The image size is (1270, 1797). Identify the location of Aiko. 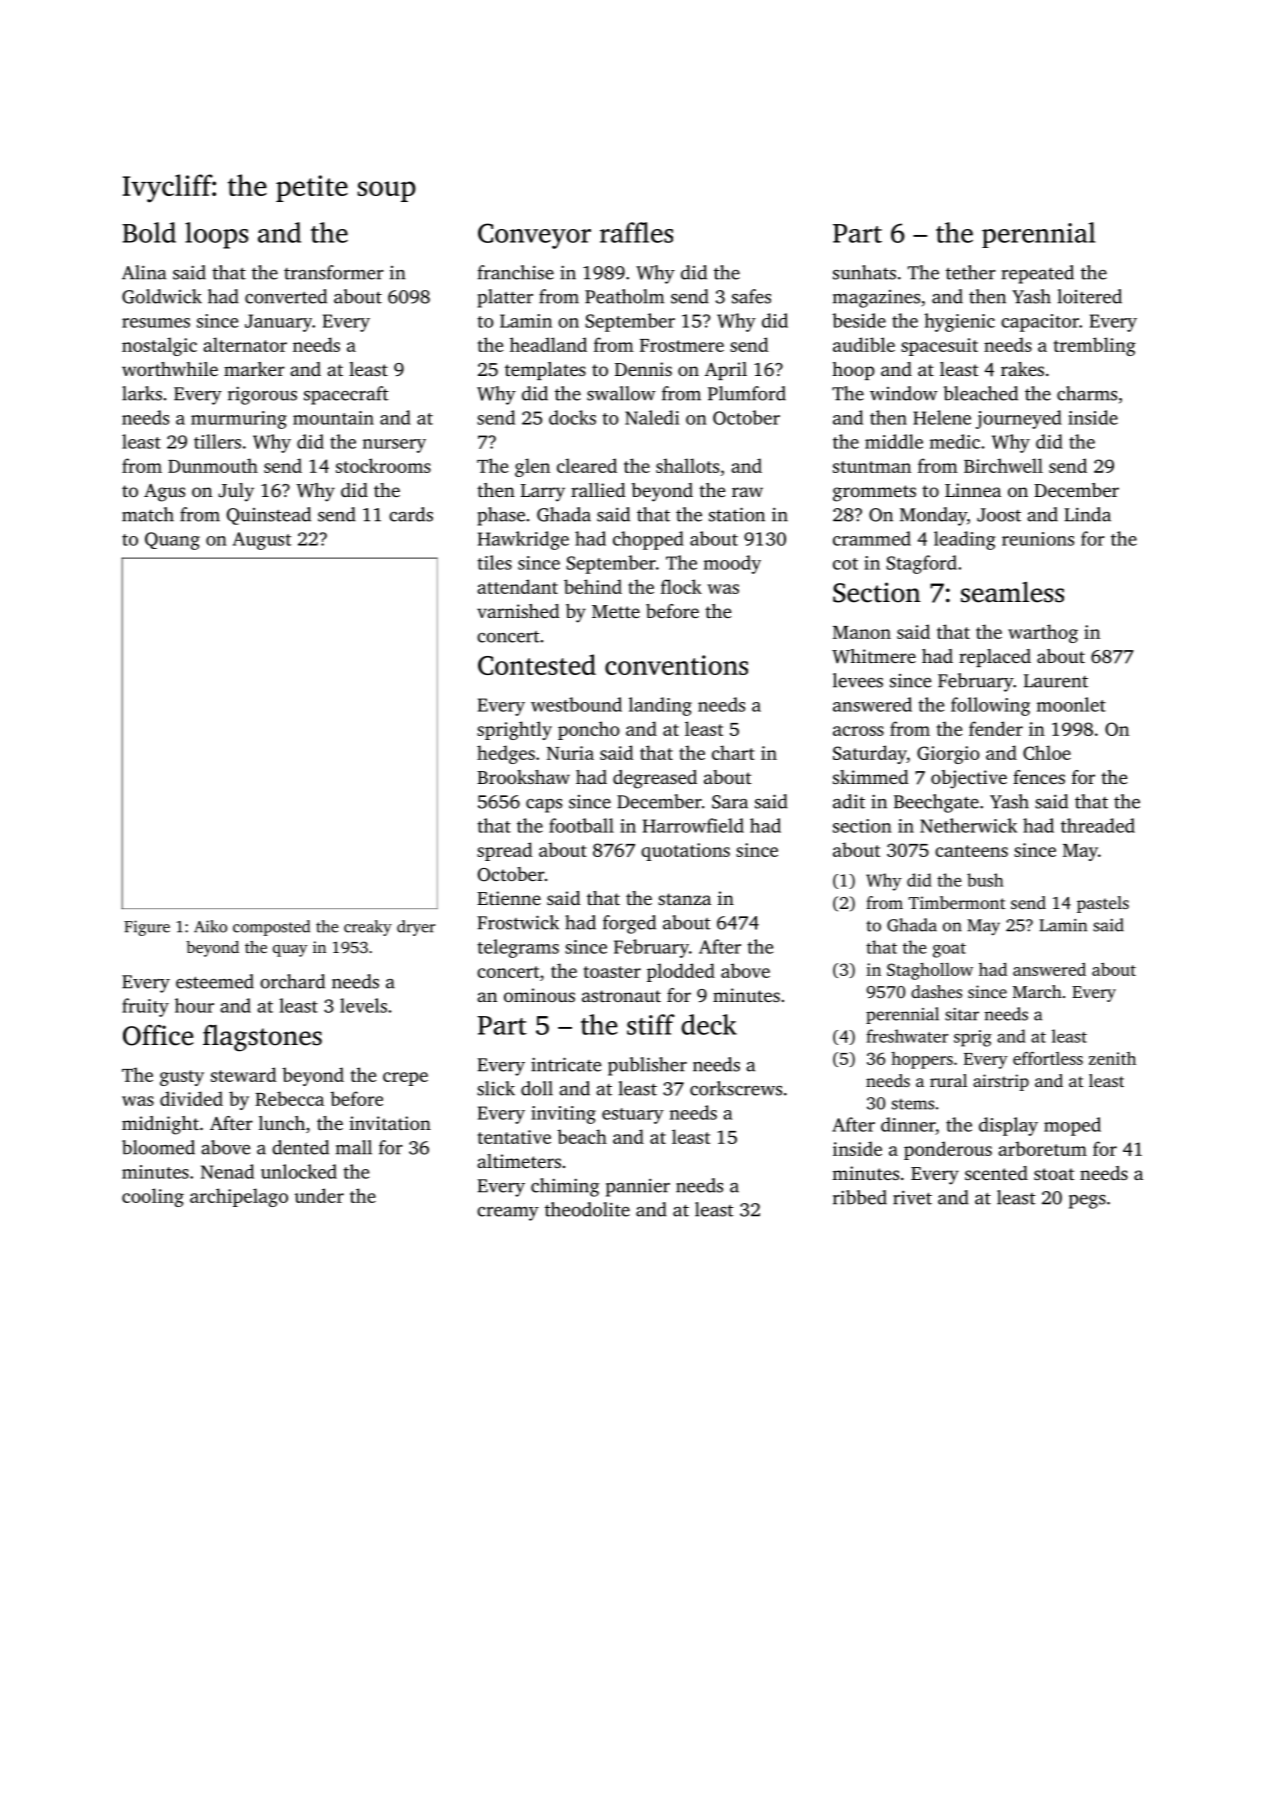
(210, 926).
